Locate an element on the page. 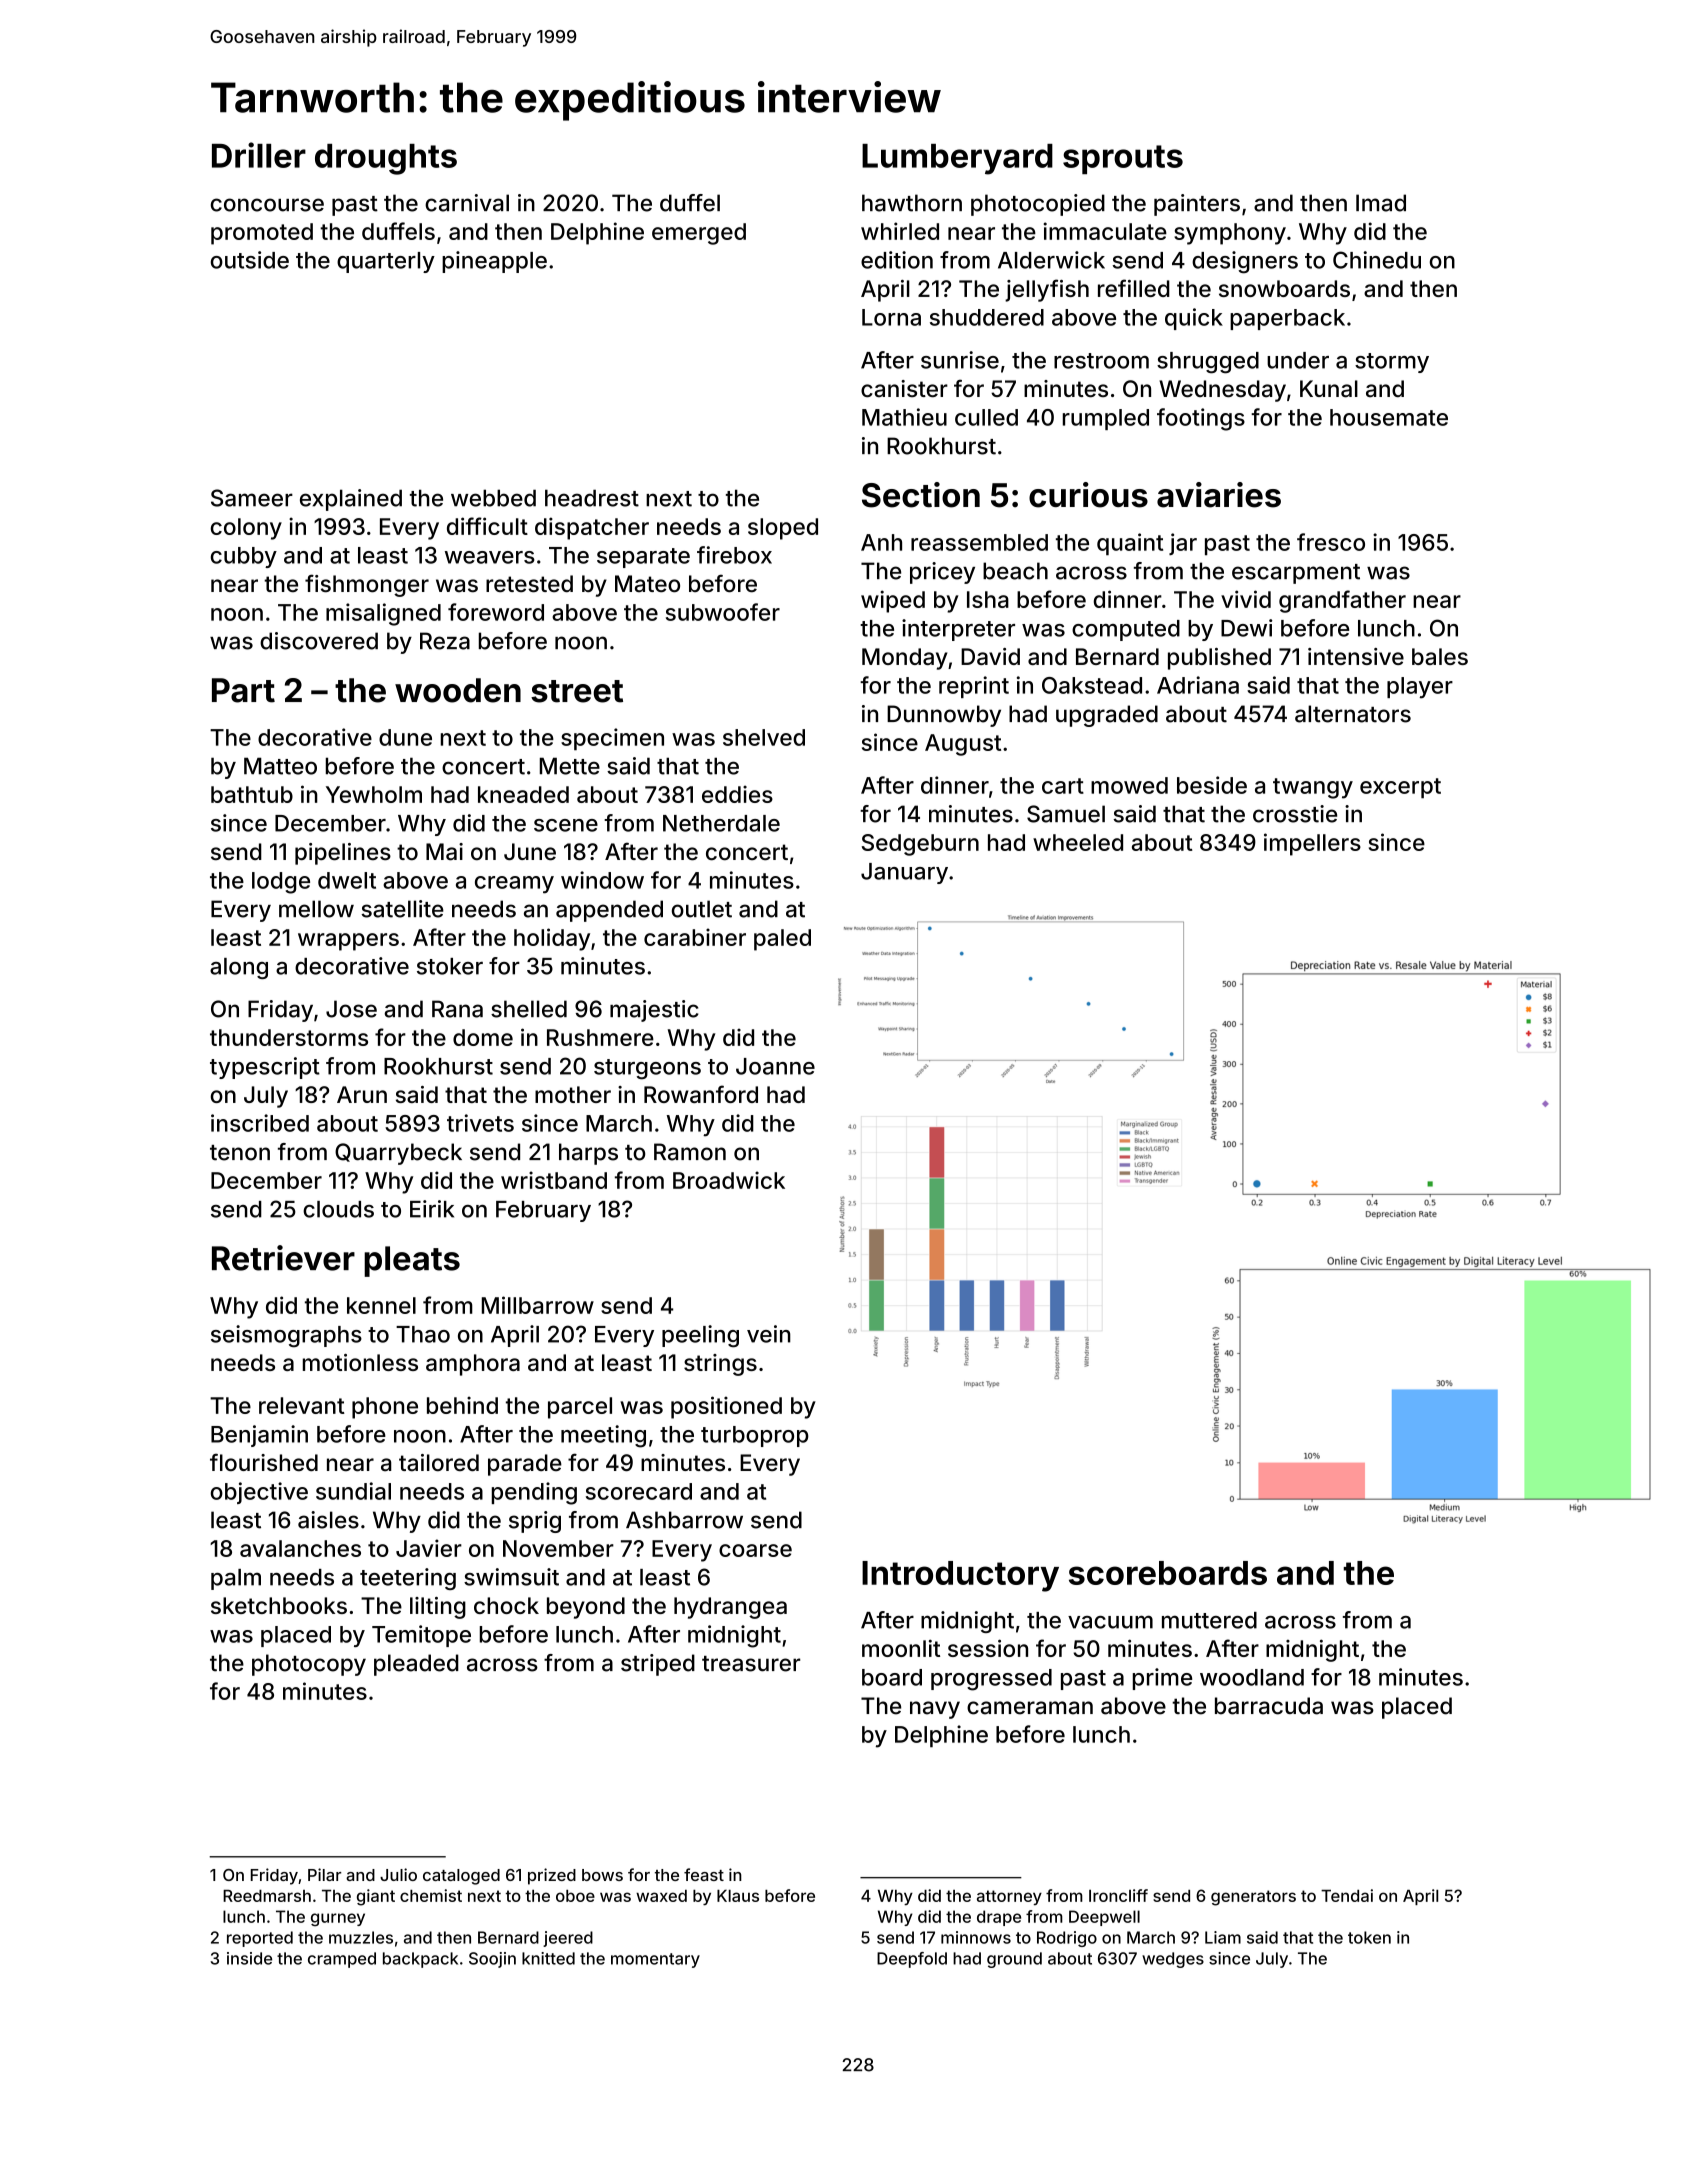 Image resolution: width=1683 pixels, height=2178 pixels. droughts is located at coordinates (386, 159).
